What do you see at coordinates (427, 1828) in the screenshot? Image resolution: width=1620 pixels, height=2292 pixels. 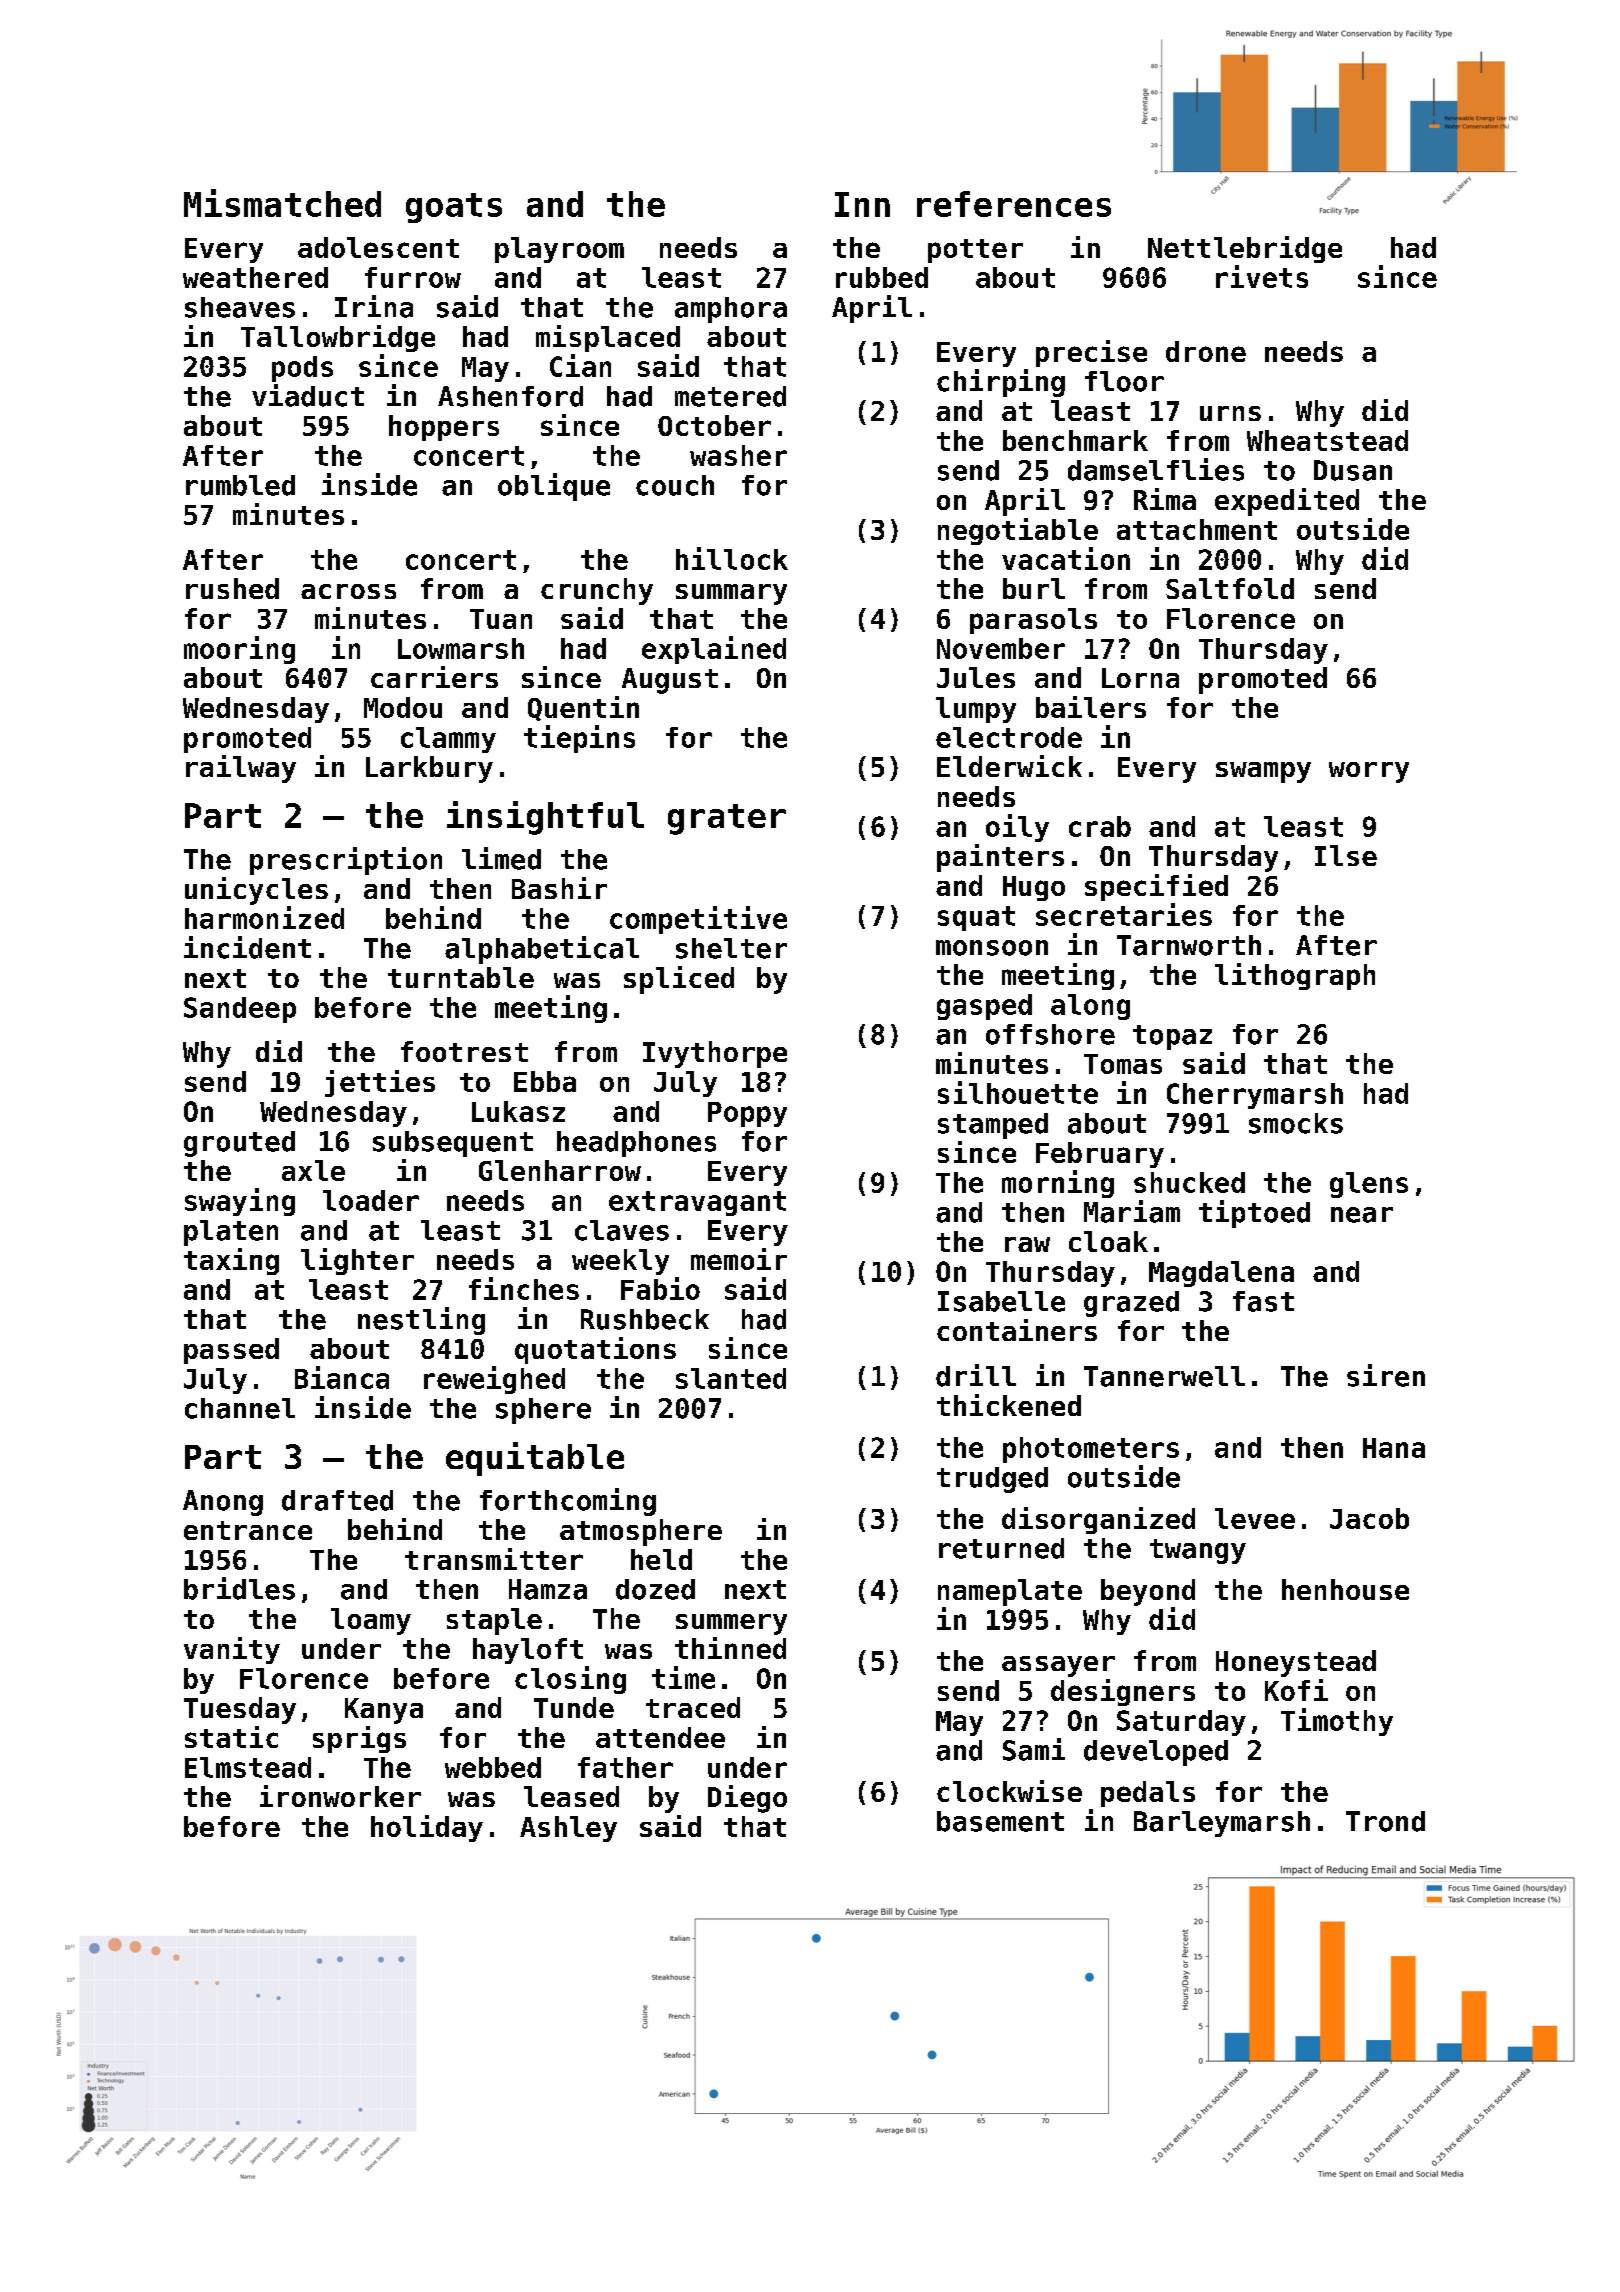 I see `holiday` at bounding box center [427, 1828].
